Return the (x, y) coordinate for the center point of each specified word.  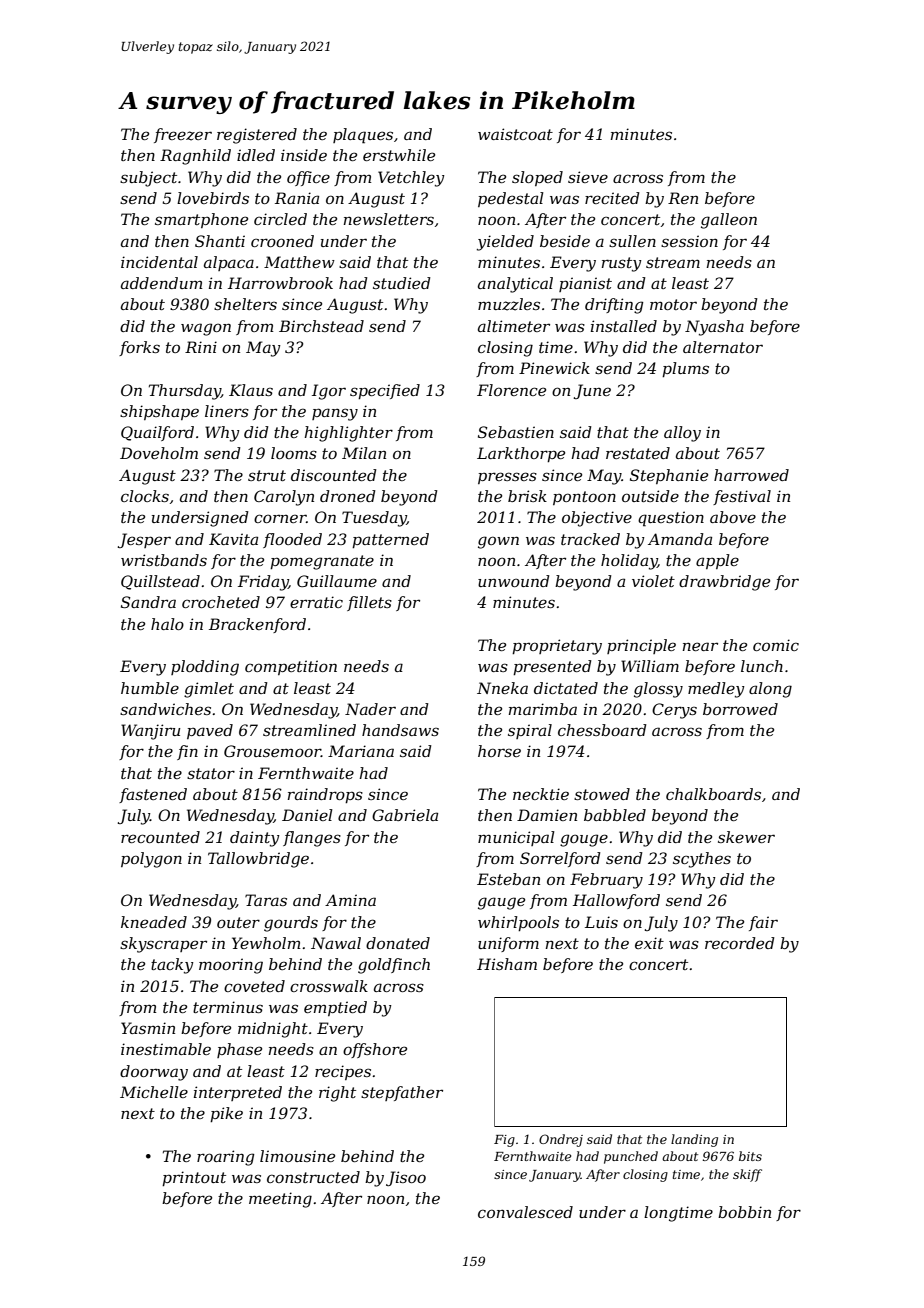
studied (402, 283)
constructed (313, 1177)
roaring (226, 1158)
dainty (255, 839)
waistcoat (515, 134)
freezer (183, 135)
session (689, 241)
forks (139, 348)
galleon (729, 221)
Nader (370, 709)
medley (716, 690)
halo (167, 624)
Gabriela (405, 815)
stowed (602, 794)
